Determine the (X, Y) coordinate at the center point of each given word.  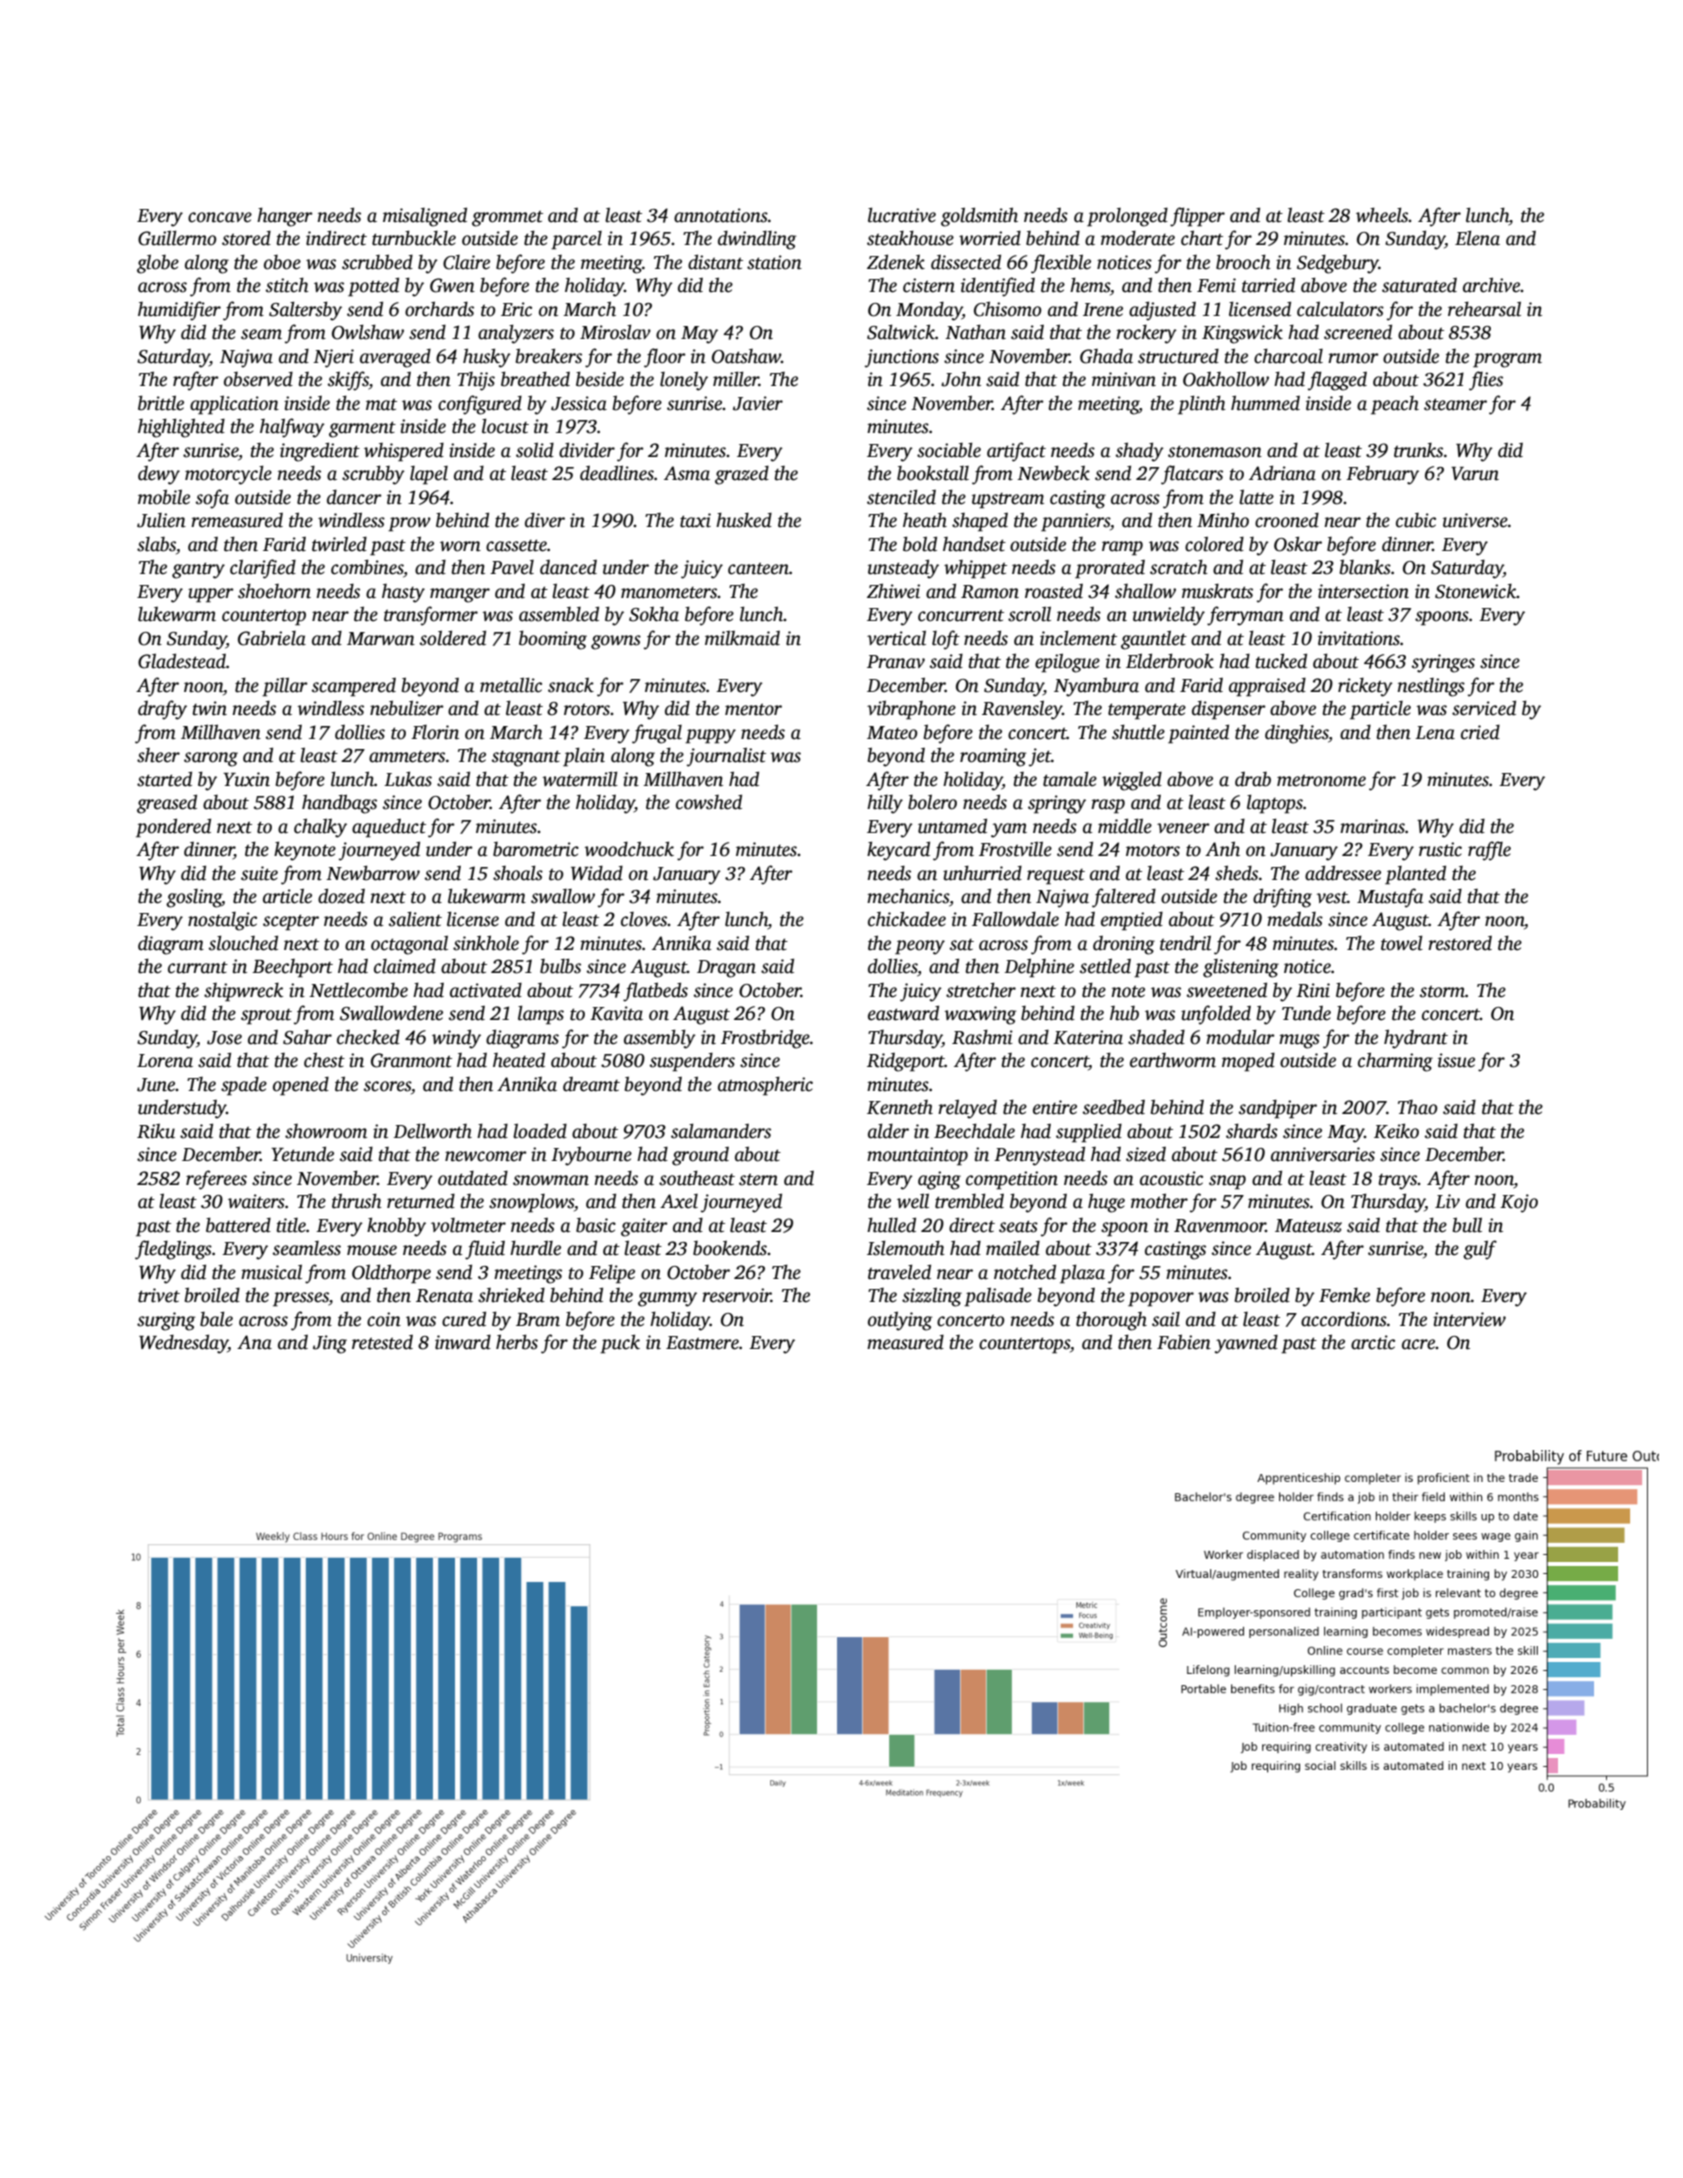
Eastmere (702, 1343)
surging (166, 1321)
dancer (354, 497)
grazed (742, 475)
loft (946, 640)
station (774, 262)
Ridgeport (906, 1062)
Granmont (411, 1060)
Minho (1223, 520)
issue (1456, 1060)
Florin (435, 732)
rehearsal (1484, 309)
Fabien (1184, 1342)
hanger (285, 217)
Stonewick (1476, 591)
